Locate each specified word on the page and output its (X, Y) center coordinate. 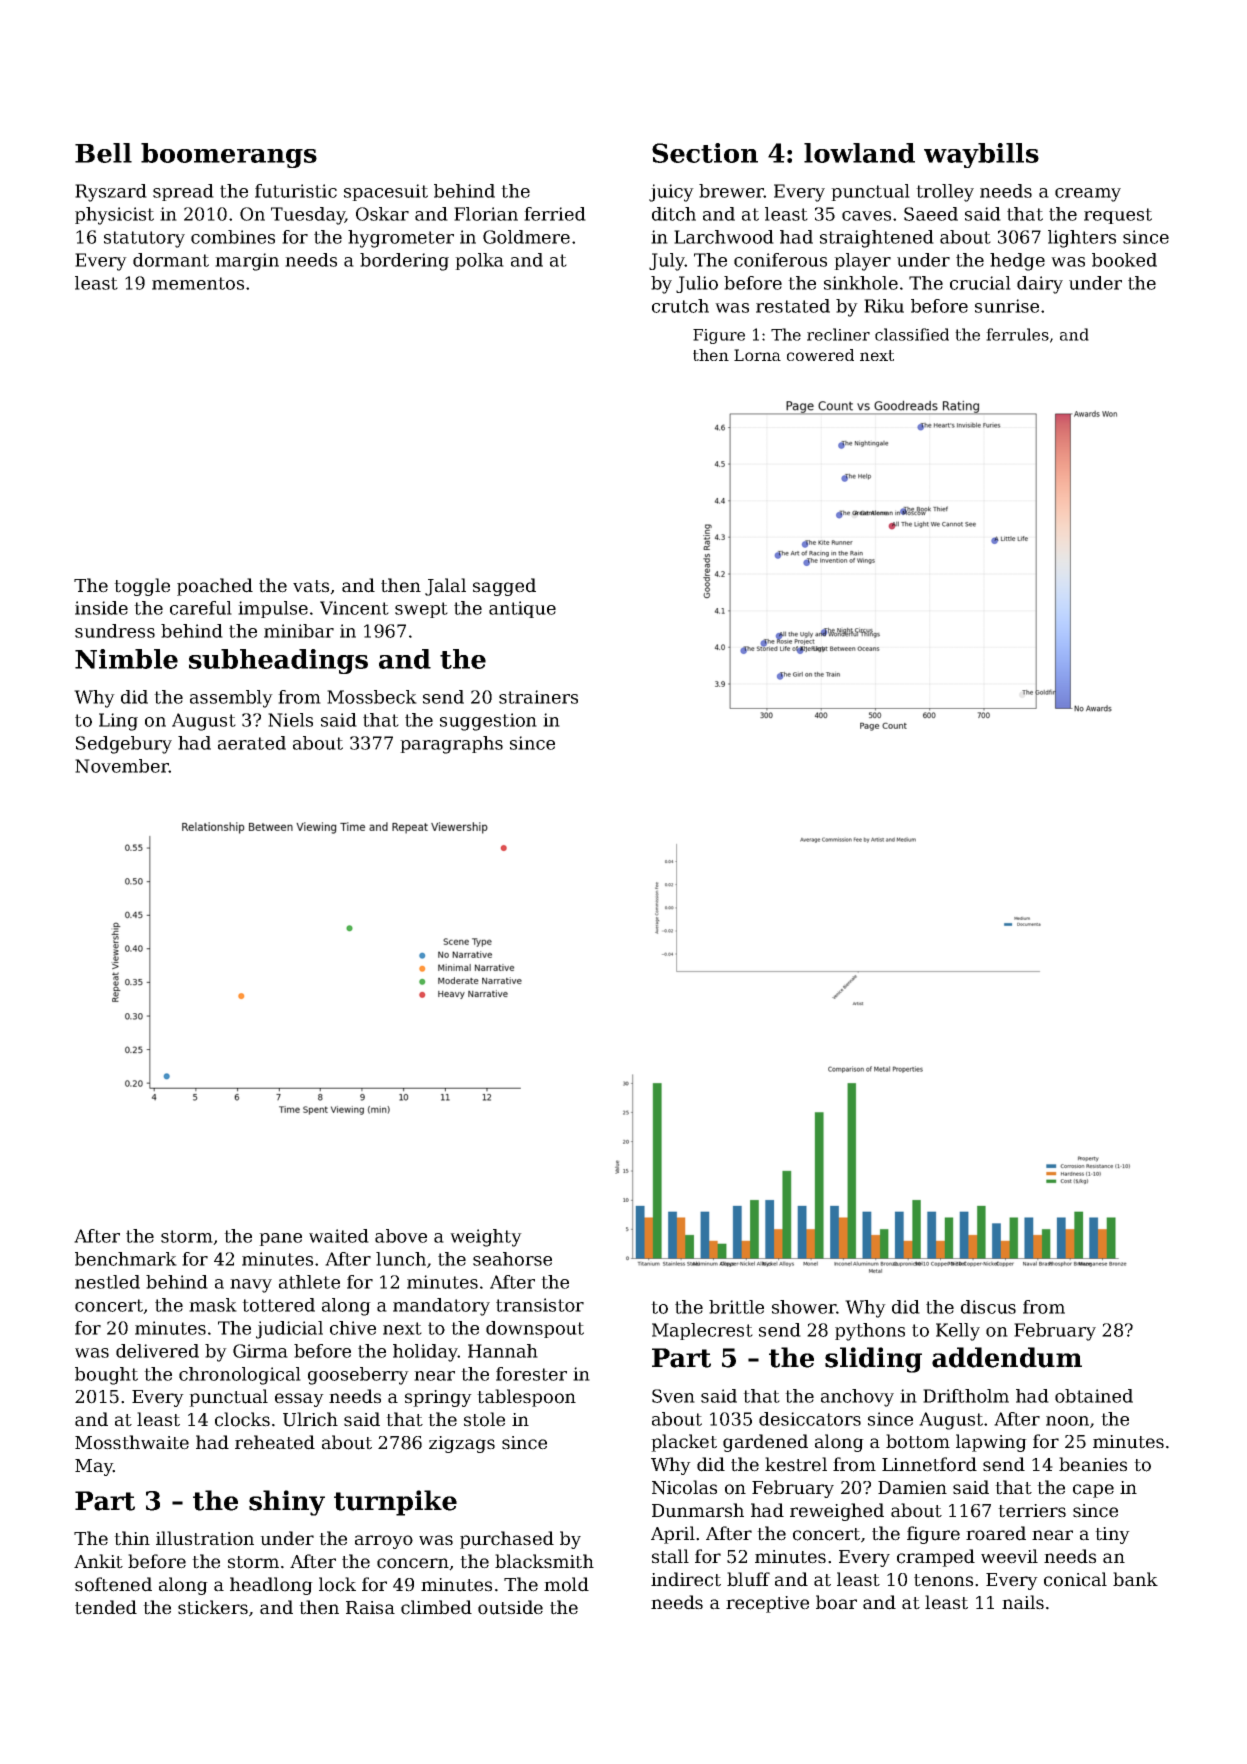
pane (280, 1239)
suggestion (488, 722)
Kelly (958, 1332)
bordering (404, 262)
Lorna (757, 355)
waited (339, 1236)
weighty (486, 1238)
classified (912, 334)
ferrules (1017, 334)
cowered (820, 355)
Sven (673, 1396)
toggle (142, 587)
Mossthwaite (132, 1442)
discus (988, 1307)
